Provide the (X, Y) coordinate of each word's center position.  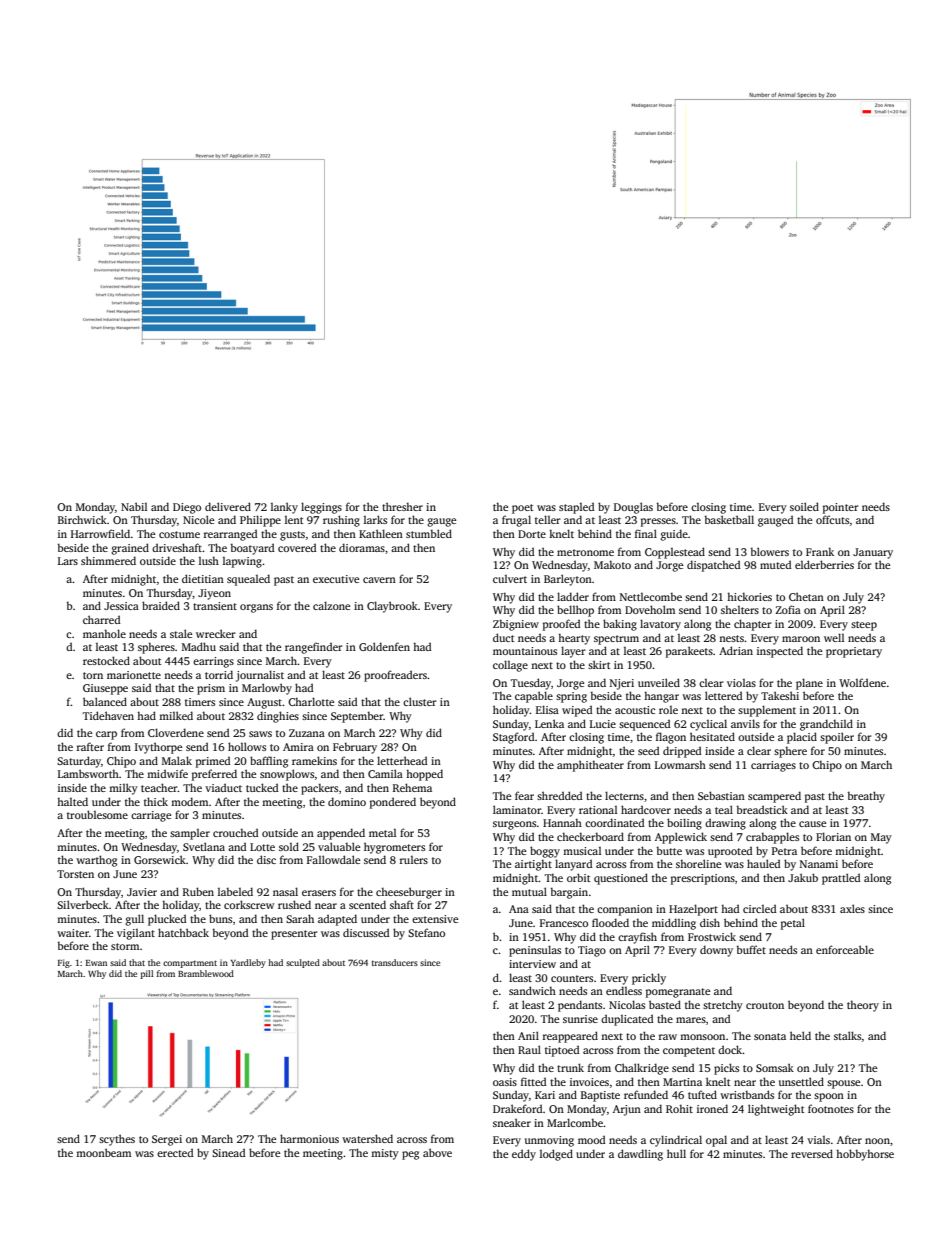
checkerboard (590, 836)
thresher (402, 506)
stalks (847, 1035)
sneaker (512, 1122)
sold (289, 846)
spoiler (837, 738)
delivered (228, 506)
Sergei (167, 1140)
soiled (804, 506)
